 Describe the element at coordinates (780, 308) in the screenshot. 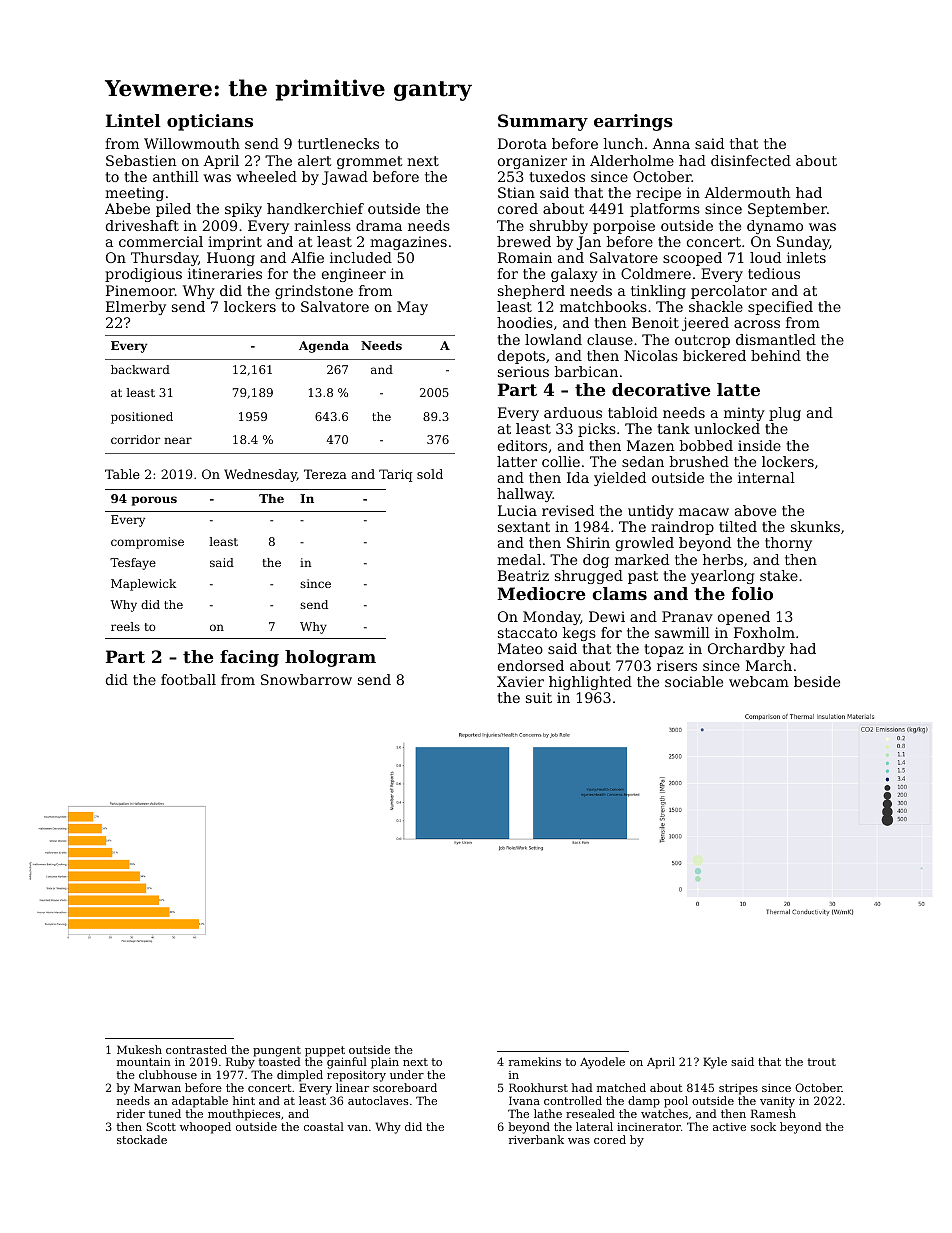

I see `specified` at that location.
